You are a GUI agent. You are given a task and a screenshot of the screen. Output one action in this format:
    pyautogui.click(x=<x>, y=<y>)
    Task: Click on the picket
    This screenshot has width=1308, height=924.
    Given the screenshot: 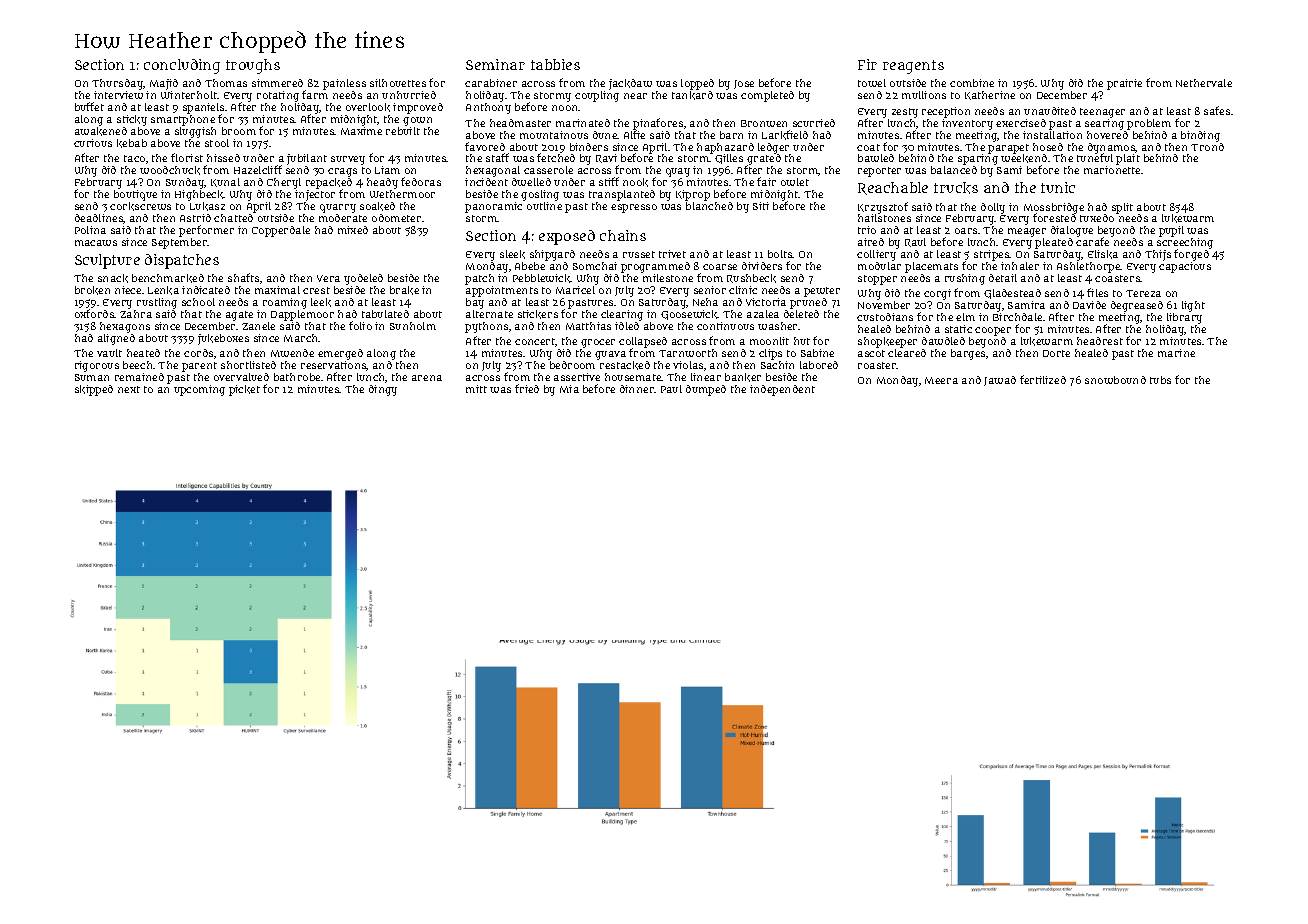 What is the action you would take?
    pyautogui.click(x=244, y=390)
